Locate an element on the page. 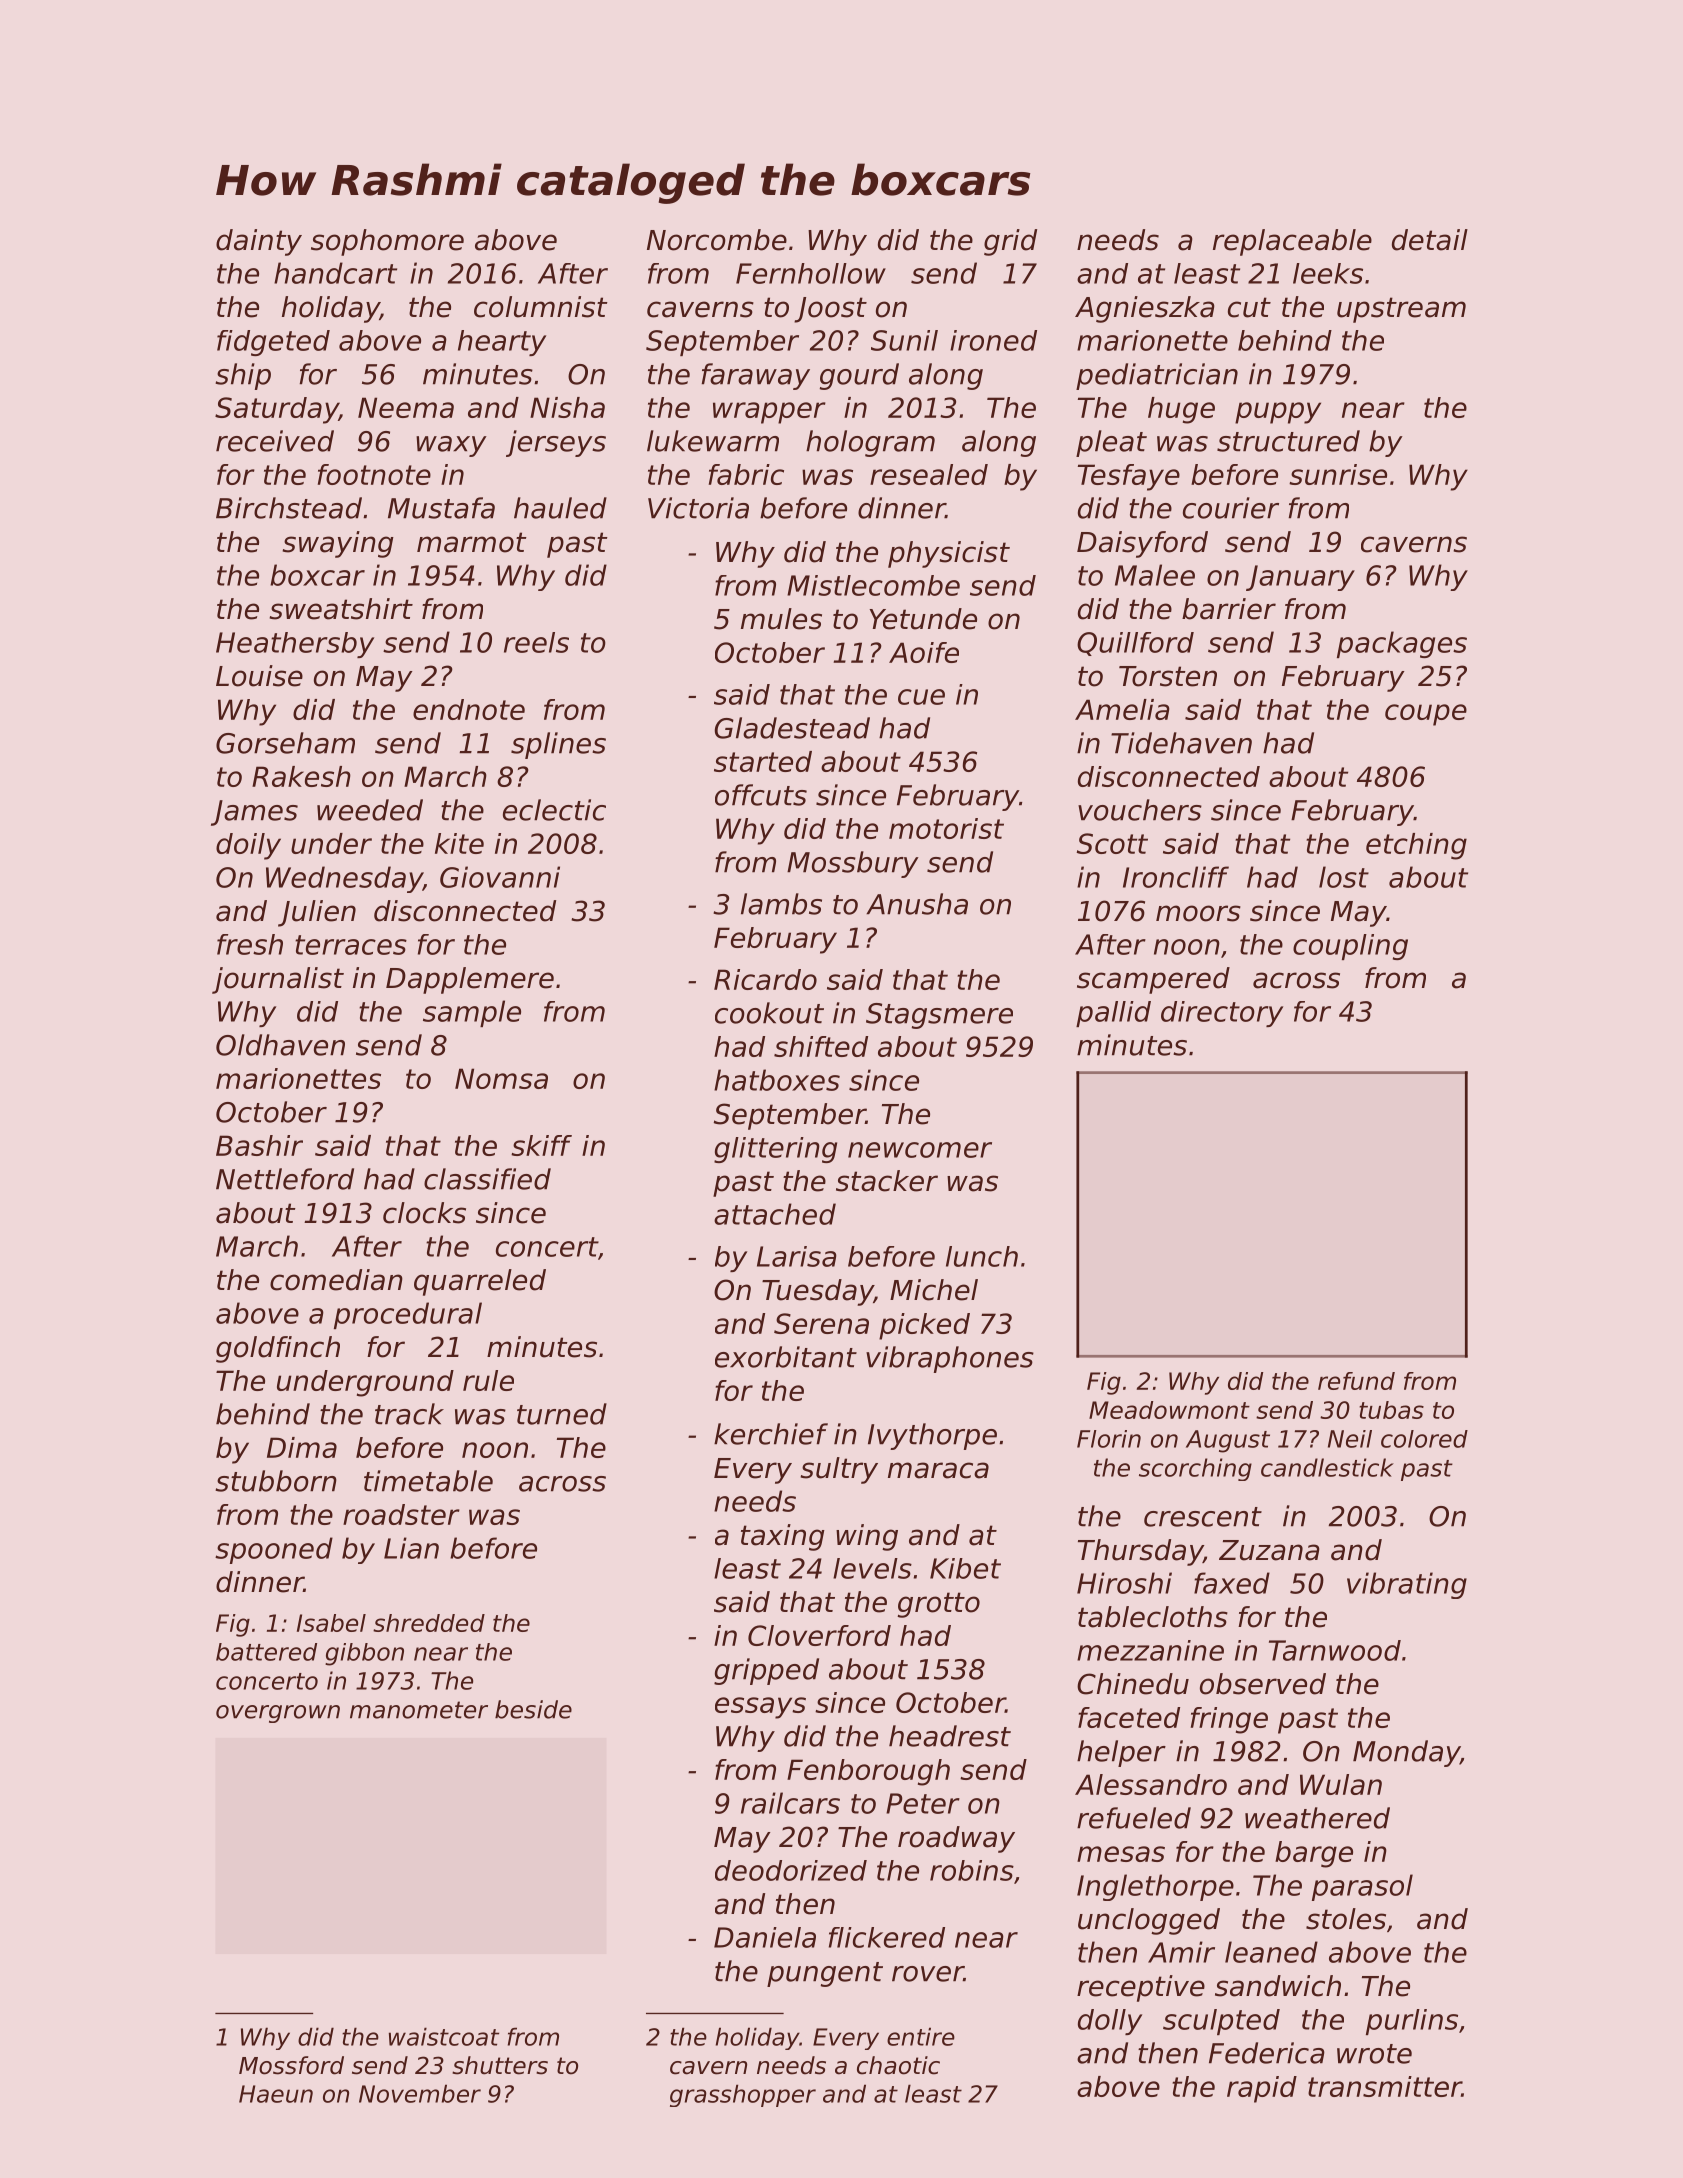 This page has width=1683, height=2178. attached is located at coordinates (775, 1214).
